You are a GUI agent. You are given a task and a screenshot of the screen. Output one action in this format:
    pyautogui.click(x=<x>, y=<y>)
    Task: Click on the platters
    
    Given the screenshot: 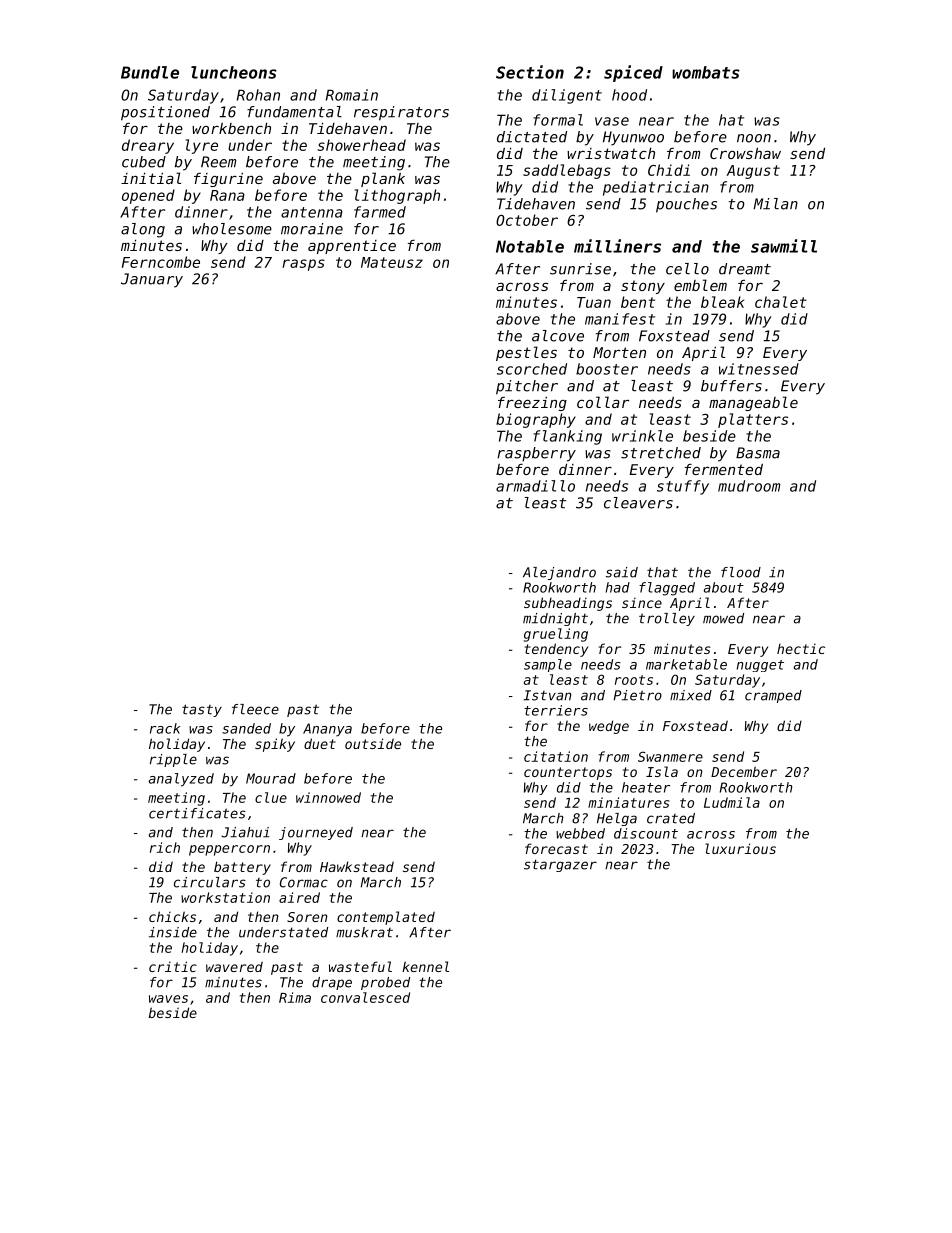 What is the action you would take?
    pyautogui.click(x=753, y=420)
